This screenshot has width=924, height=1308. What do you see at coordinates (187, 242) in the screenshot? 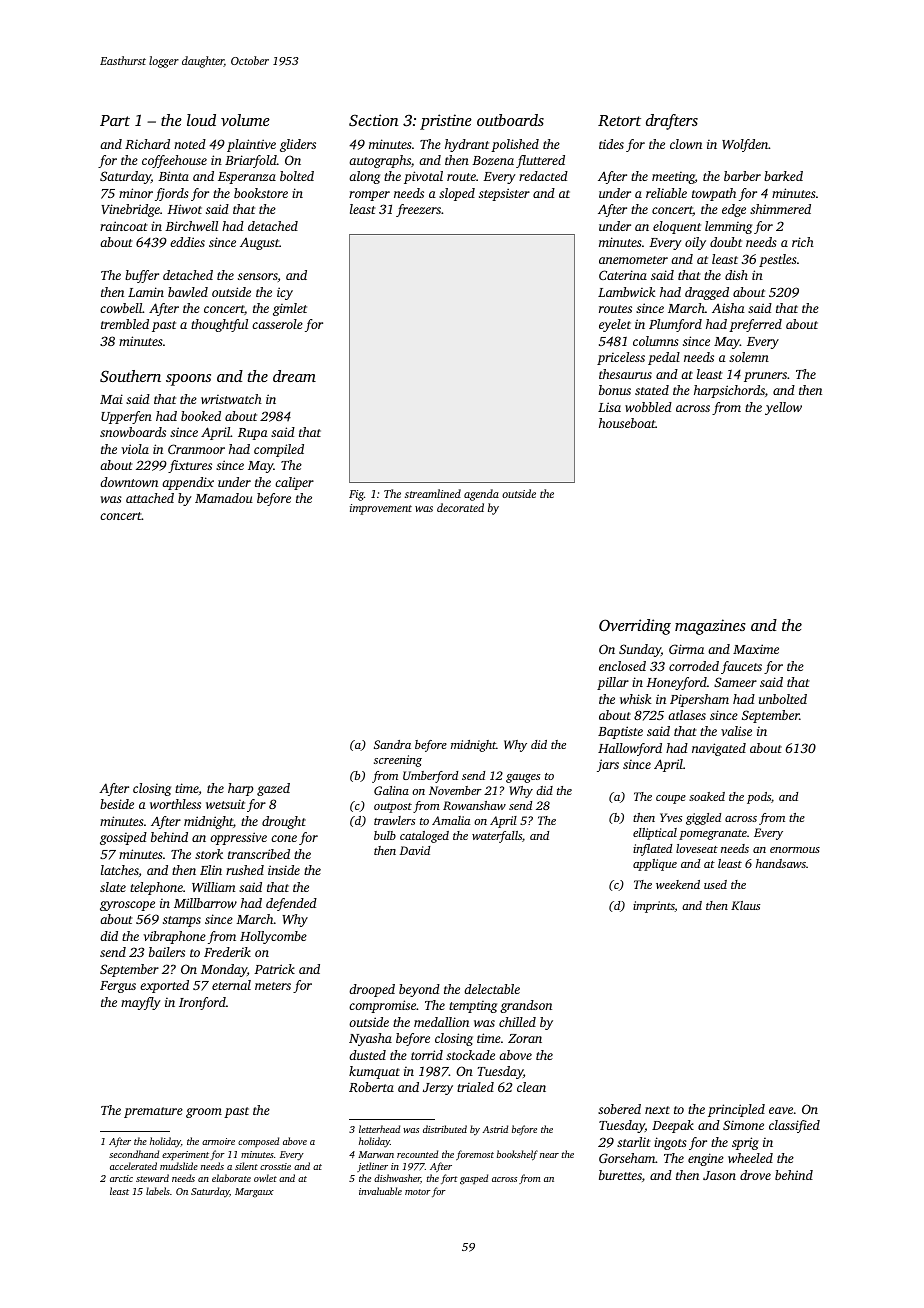
I see `eddies` at bounding box center [187, 242].
